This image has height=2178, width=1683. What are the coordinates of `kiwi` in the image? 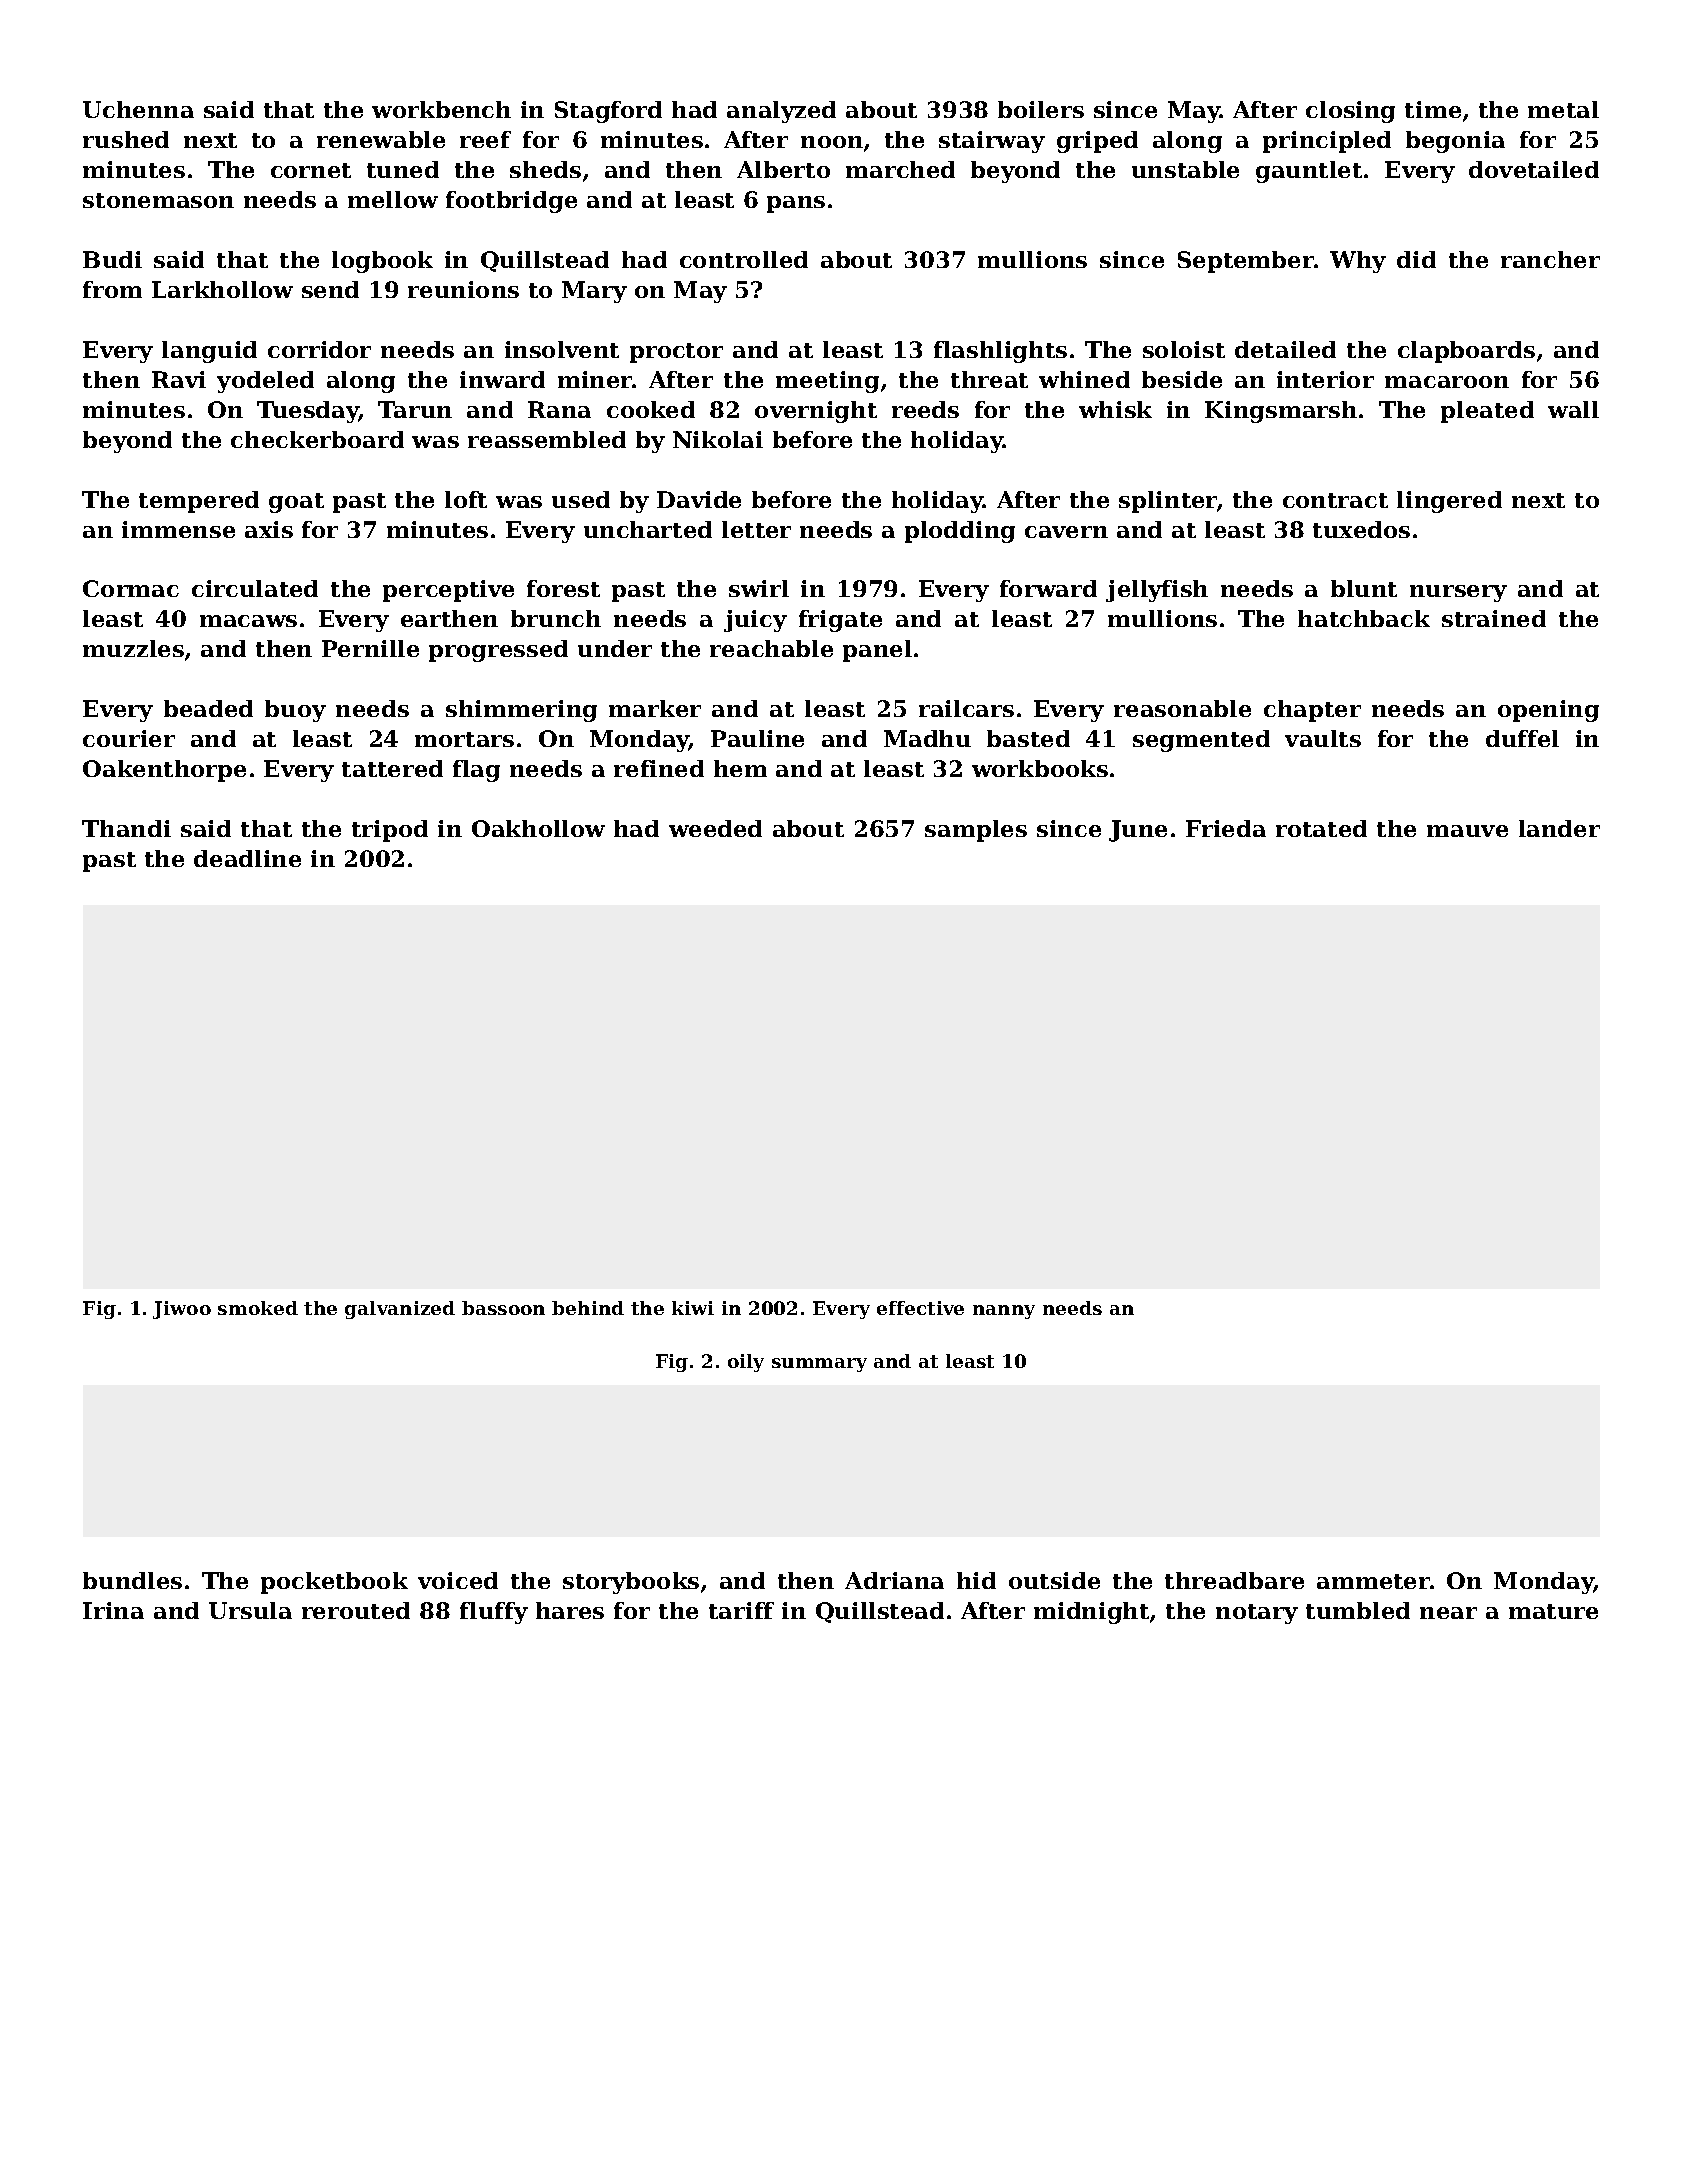 It's located at (693, 1308).
